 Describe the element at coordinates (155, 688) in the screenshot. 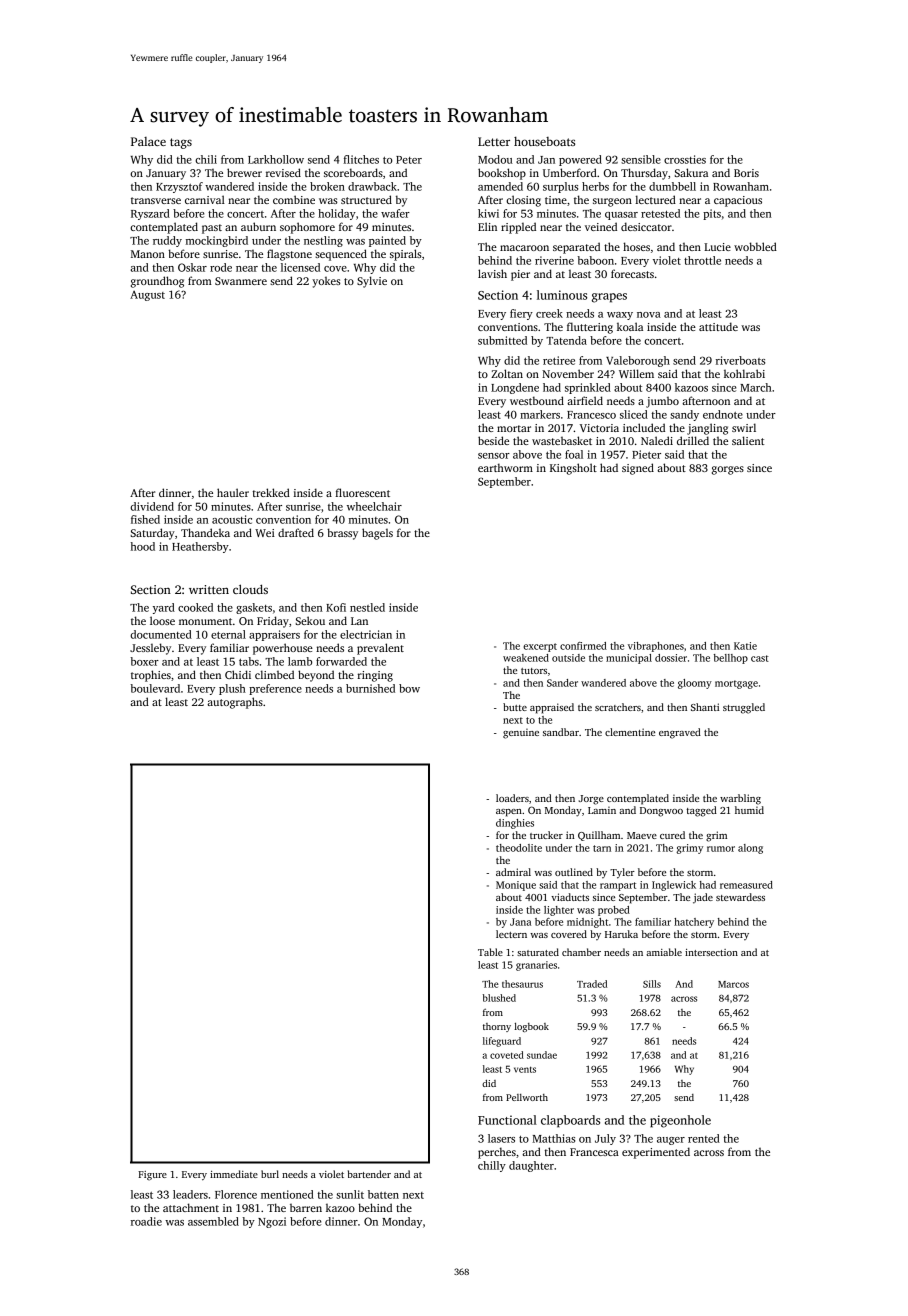

I see `boulevard` at that location.
